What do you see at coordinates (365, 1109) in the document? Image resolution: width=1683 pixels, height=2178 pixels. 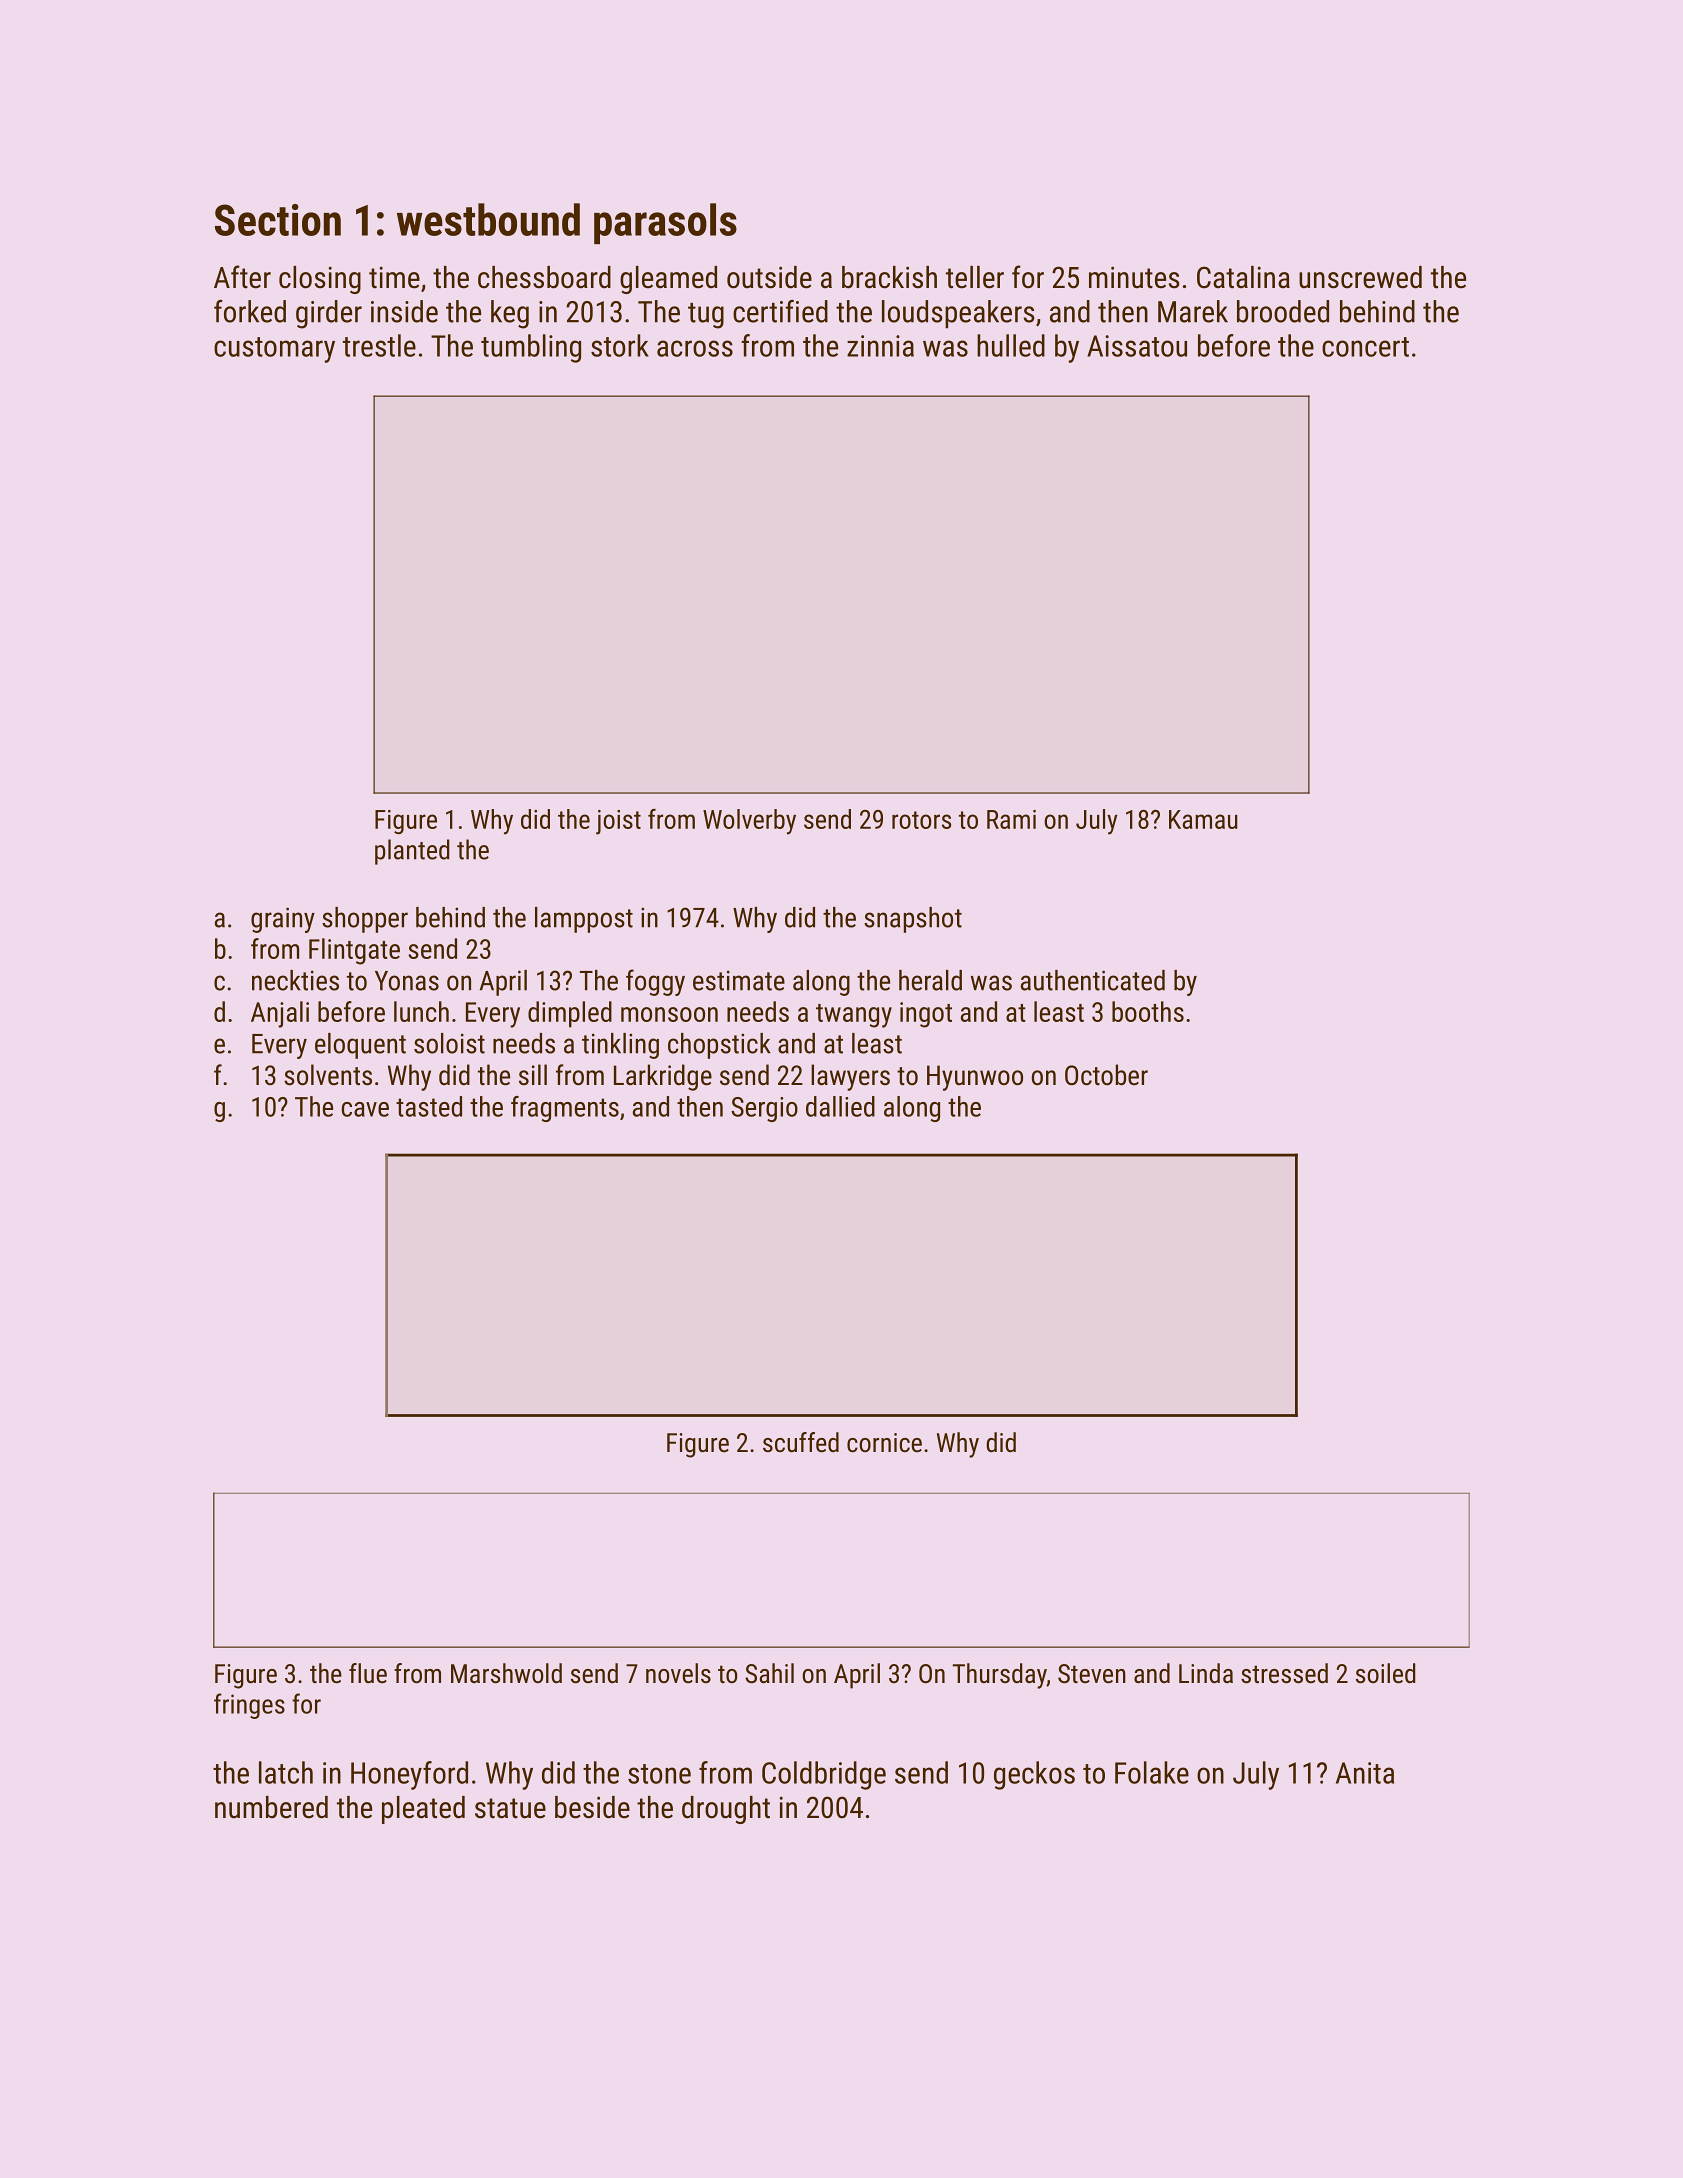 I see `cave` at bounding box center [365, 1109].
